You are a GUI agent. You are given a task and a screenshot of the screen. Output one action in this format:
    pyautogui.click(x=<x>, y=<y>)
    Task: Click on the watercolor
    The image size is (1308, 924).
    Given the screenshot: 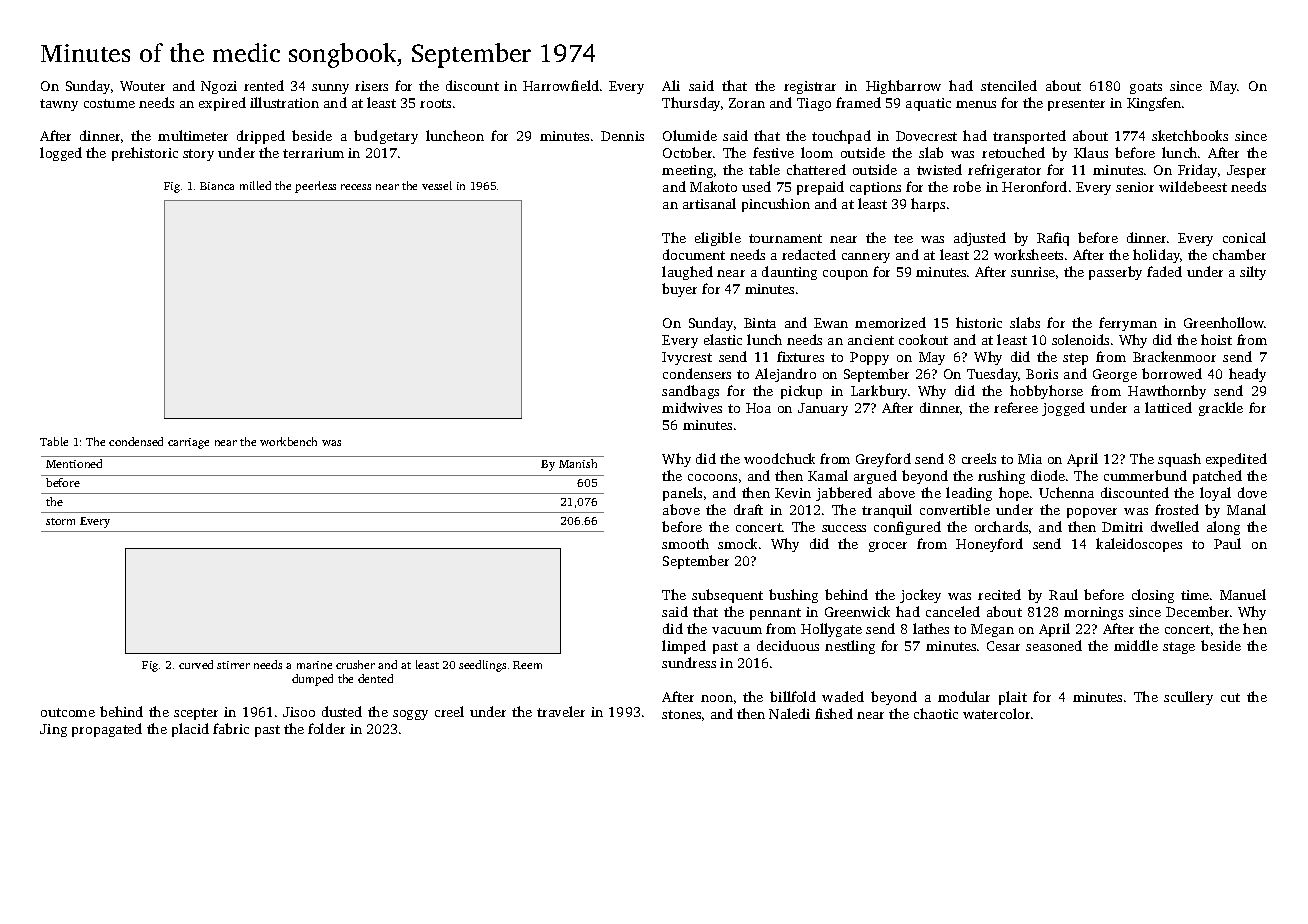 What is the action you would take?
    pyautogui.click(x=996, y=713)
